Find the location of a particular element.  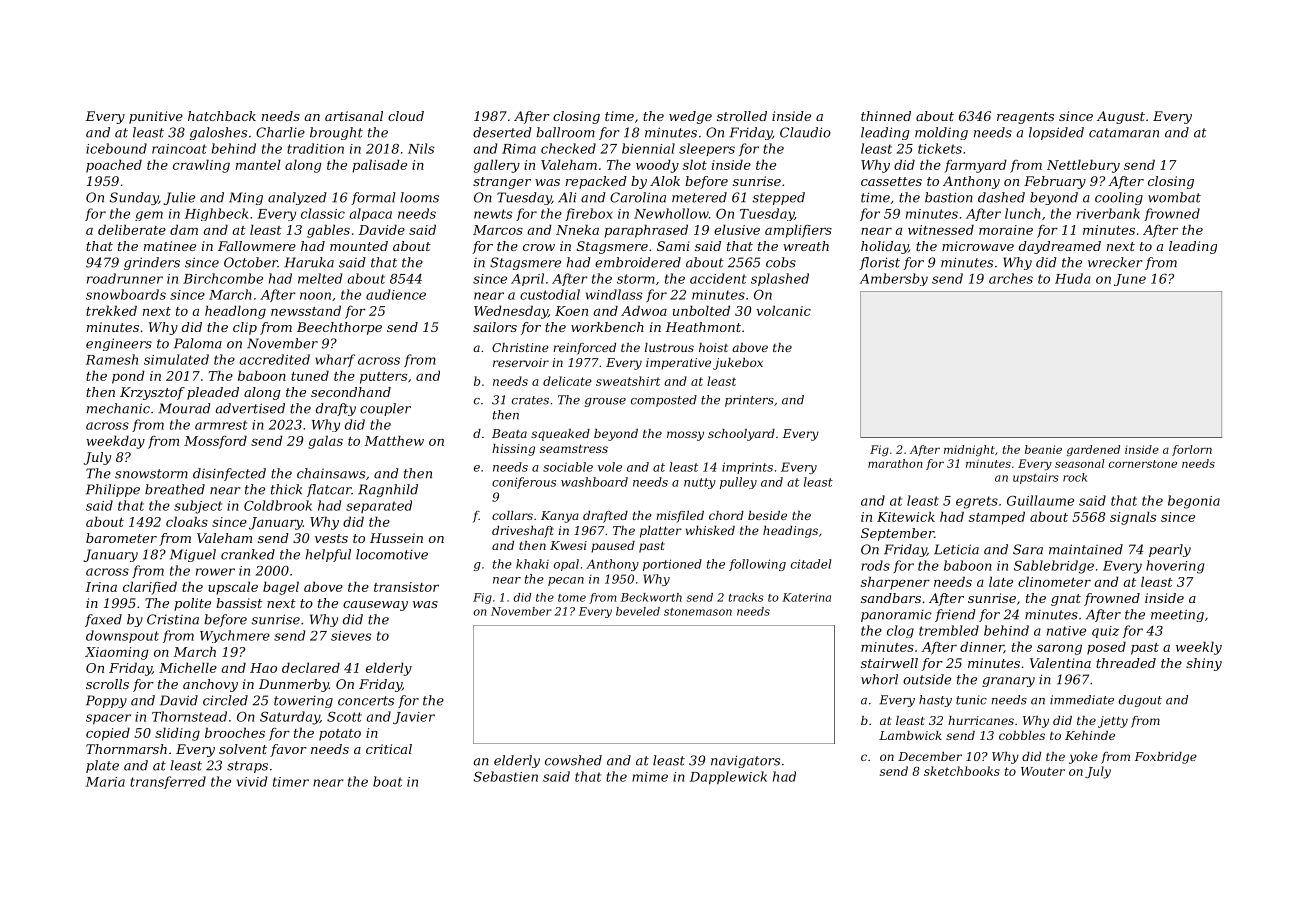

punitive is located at coordinates (156, 117).
